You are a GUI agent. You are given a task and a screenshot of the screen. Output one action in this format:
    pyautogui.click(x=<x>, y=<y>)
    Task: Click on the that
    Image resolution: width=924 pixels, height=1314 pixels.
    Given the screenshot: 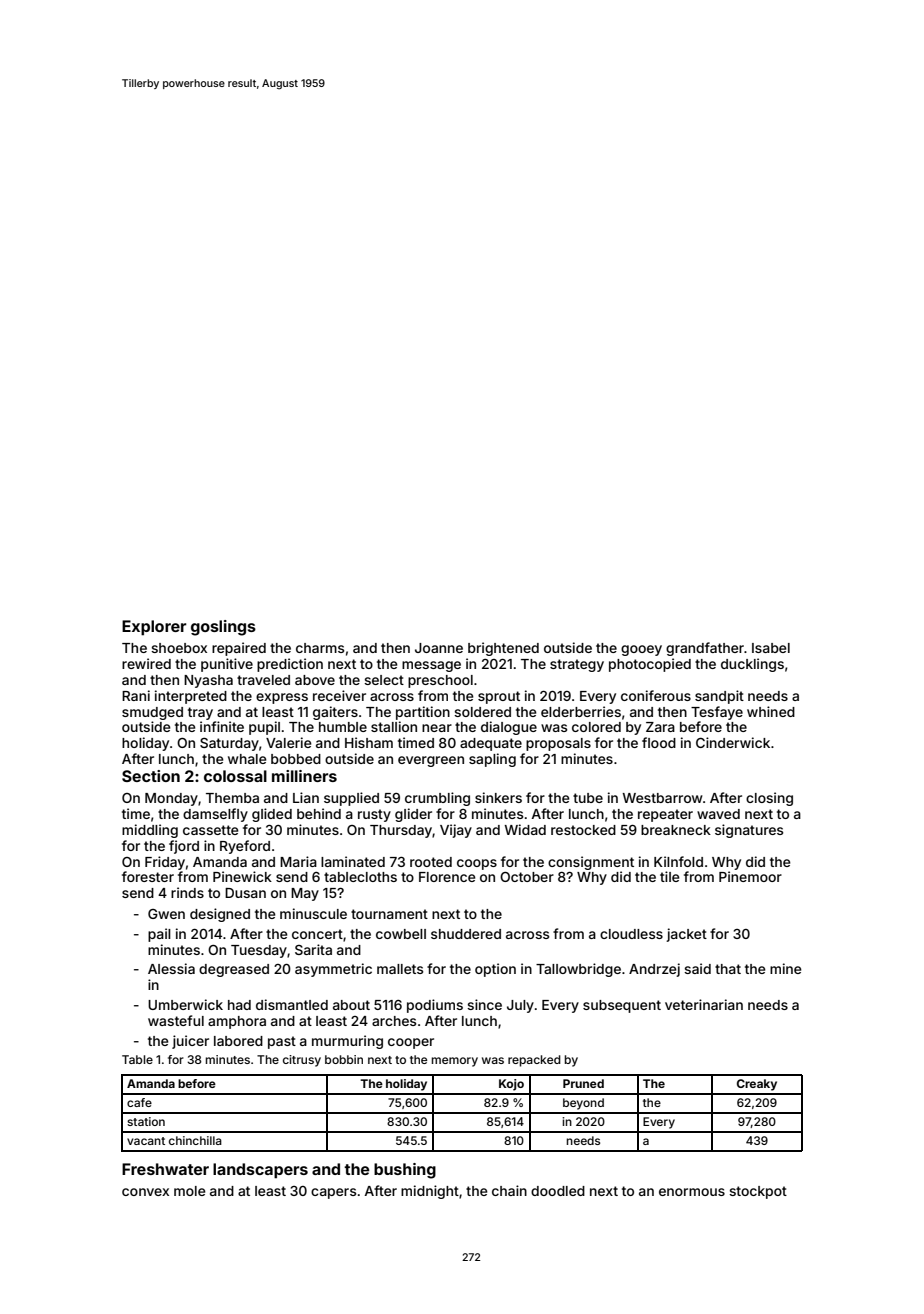 What is the action you would take?
    pyautogui.click(x=728, y=969)
